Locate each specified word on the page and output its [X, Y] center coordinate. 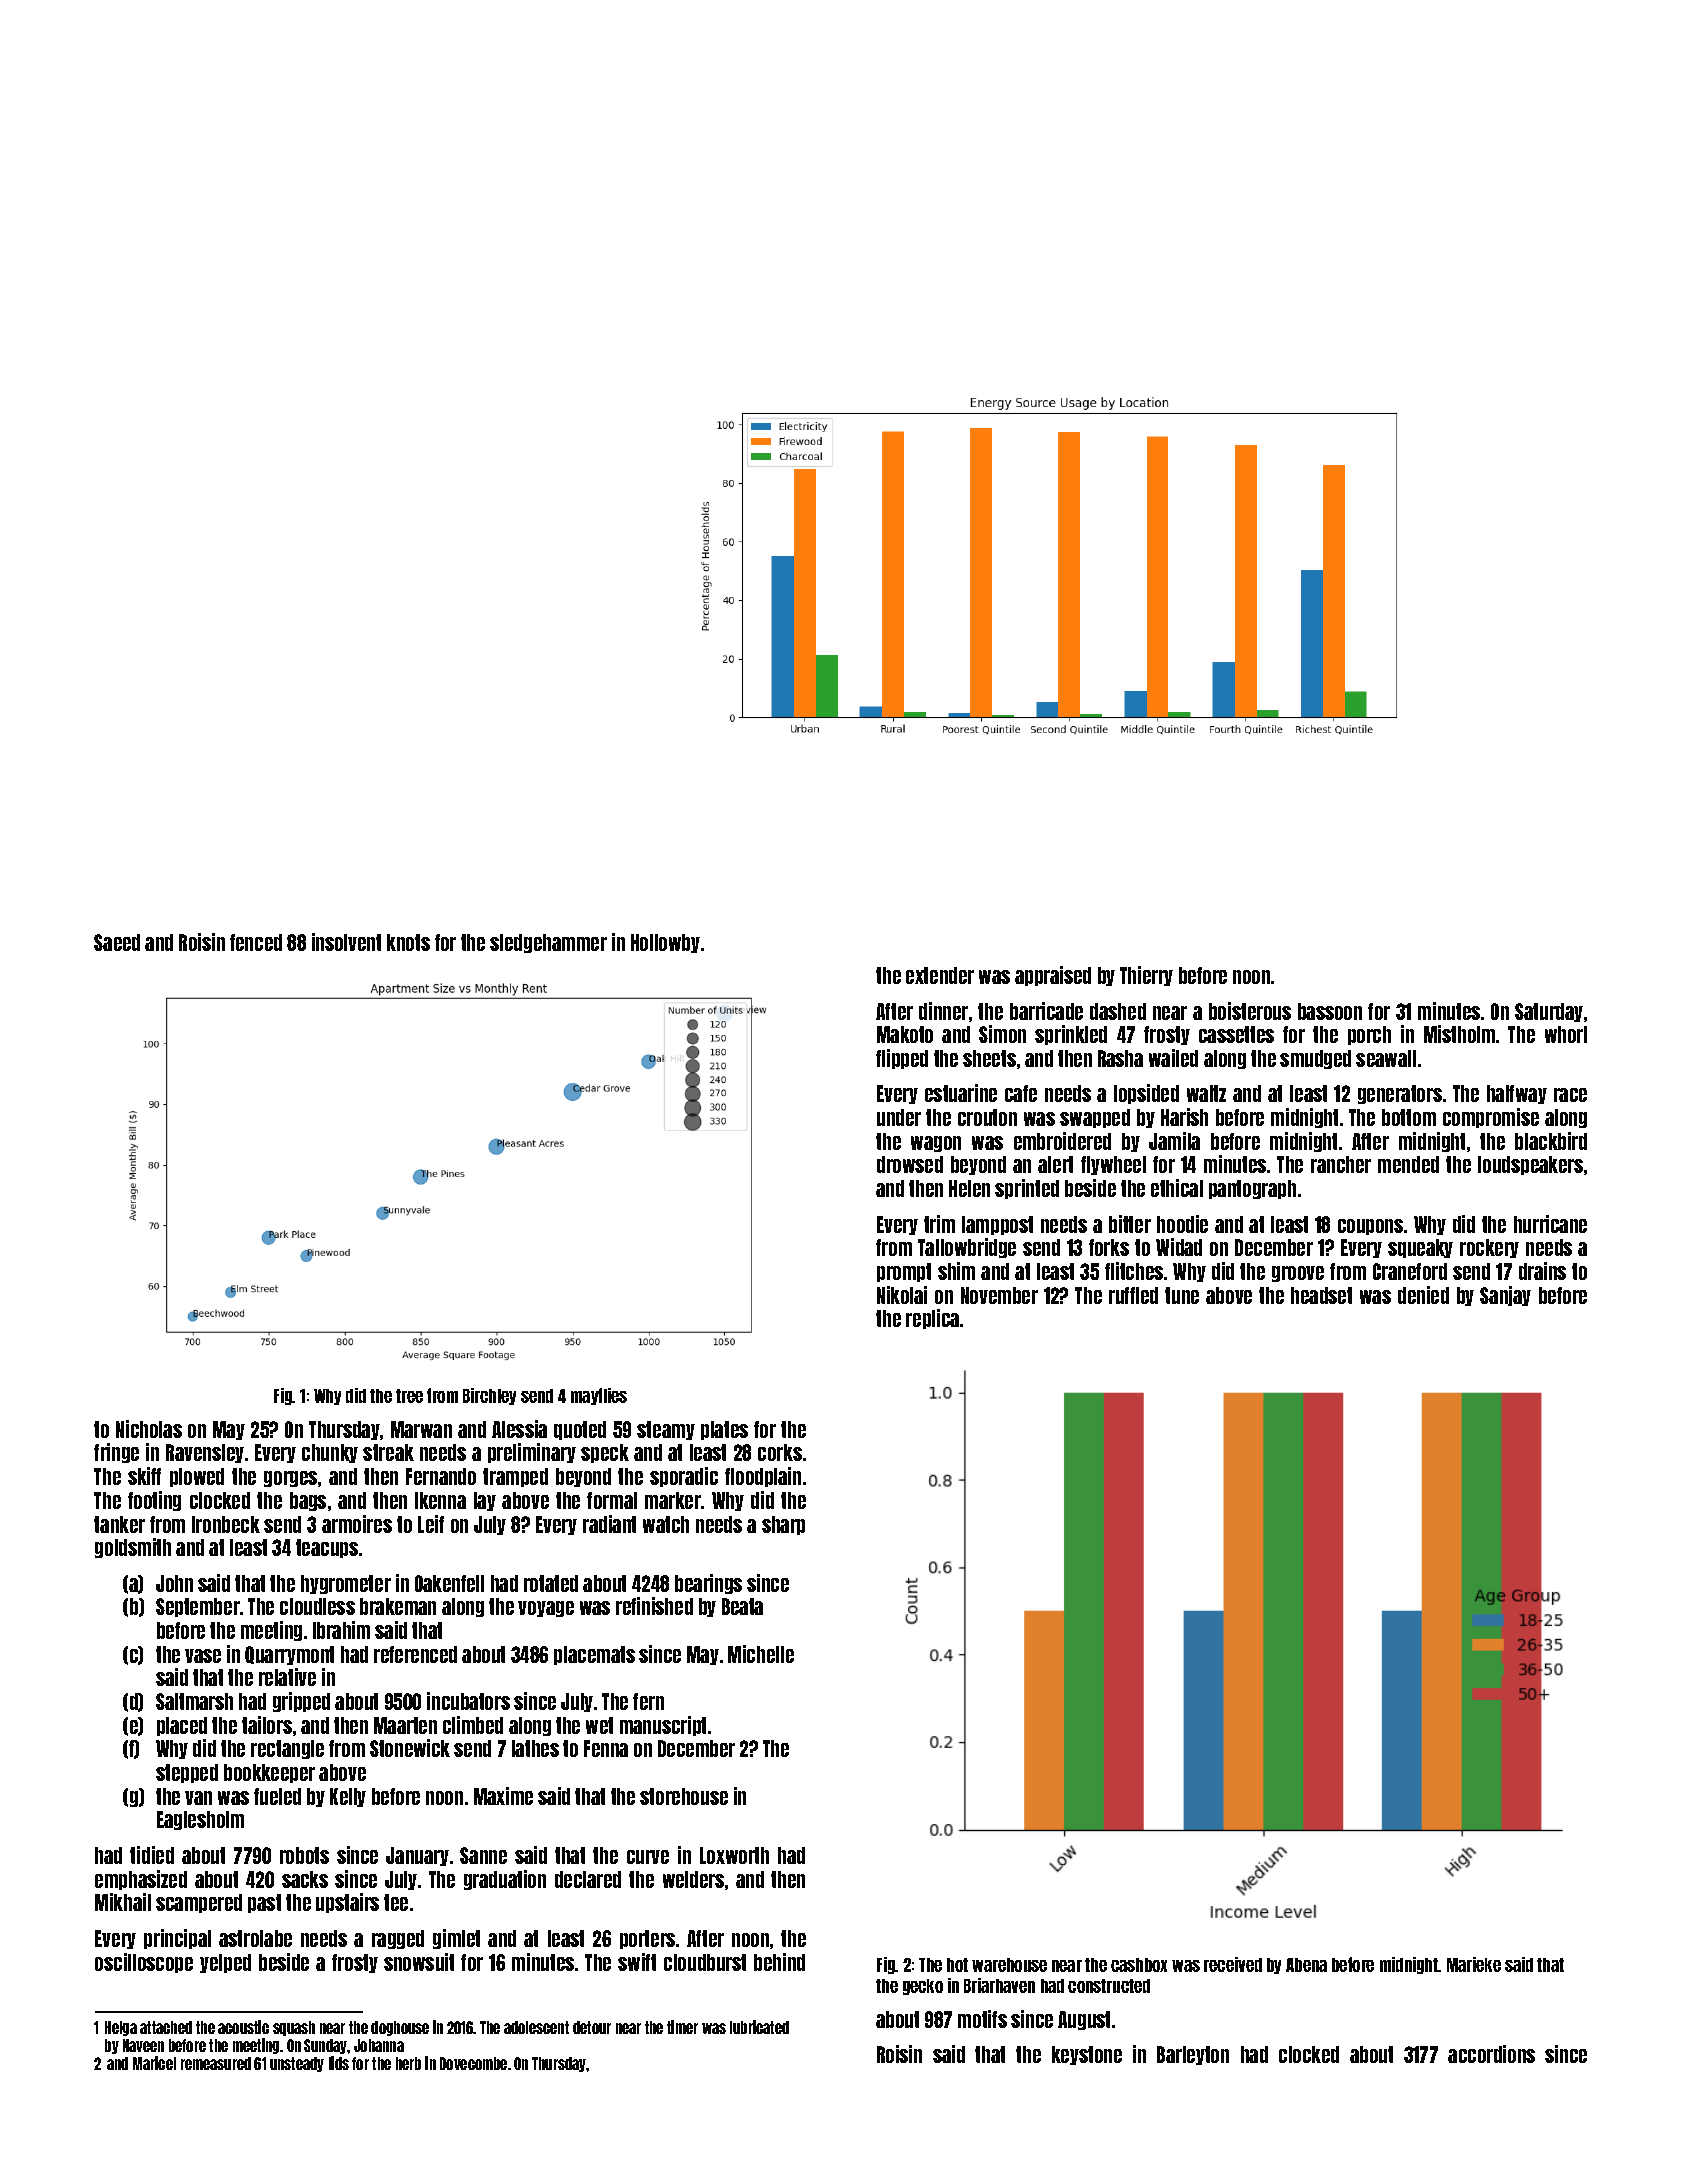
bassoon [1330, 1011]
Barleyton [1193, 2055]
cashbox [1139, 1965]
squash [294, 2028]
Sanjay [1505, 1296]
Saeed [117, 942]
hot [957, 1965]
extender [940, 975]
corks [780, 1452]
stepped [187, 1773]
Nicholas [149, 1429]
